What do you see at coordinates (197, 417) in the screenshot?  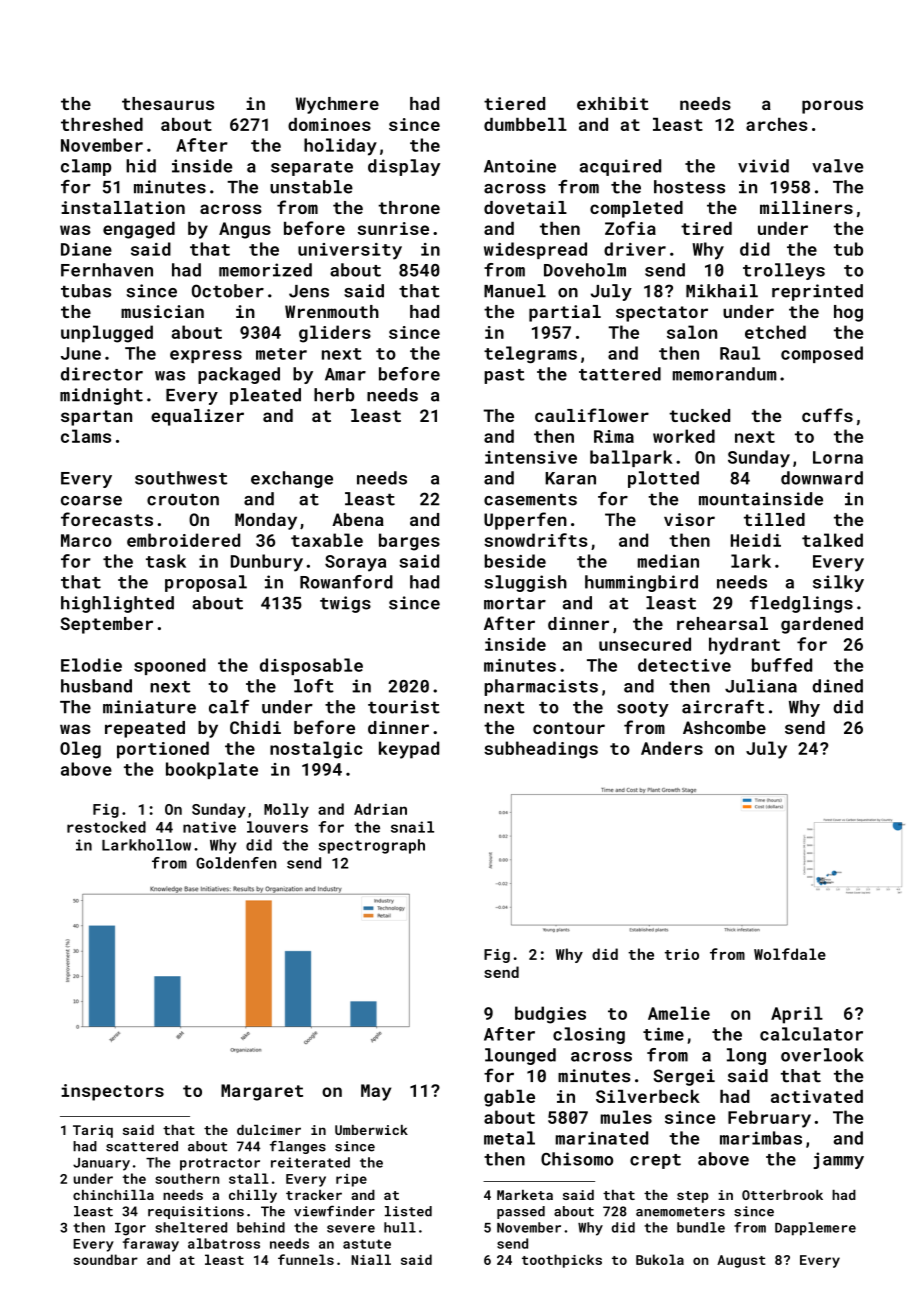 I see `equalizer` at bounding box center [197, 417].
